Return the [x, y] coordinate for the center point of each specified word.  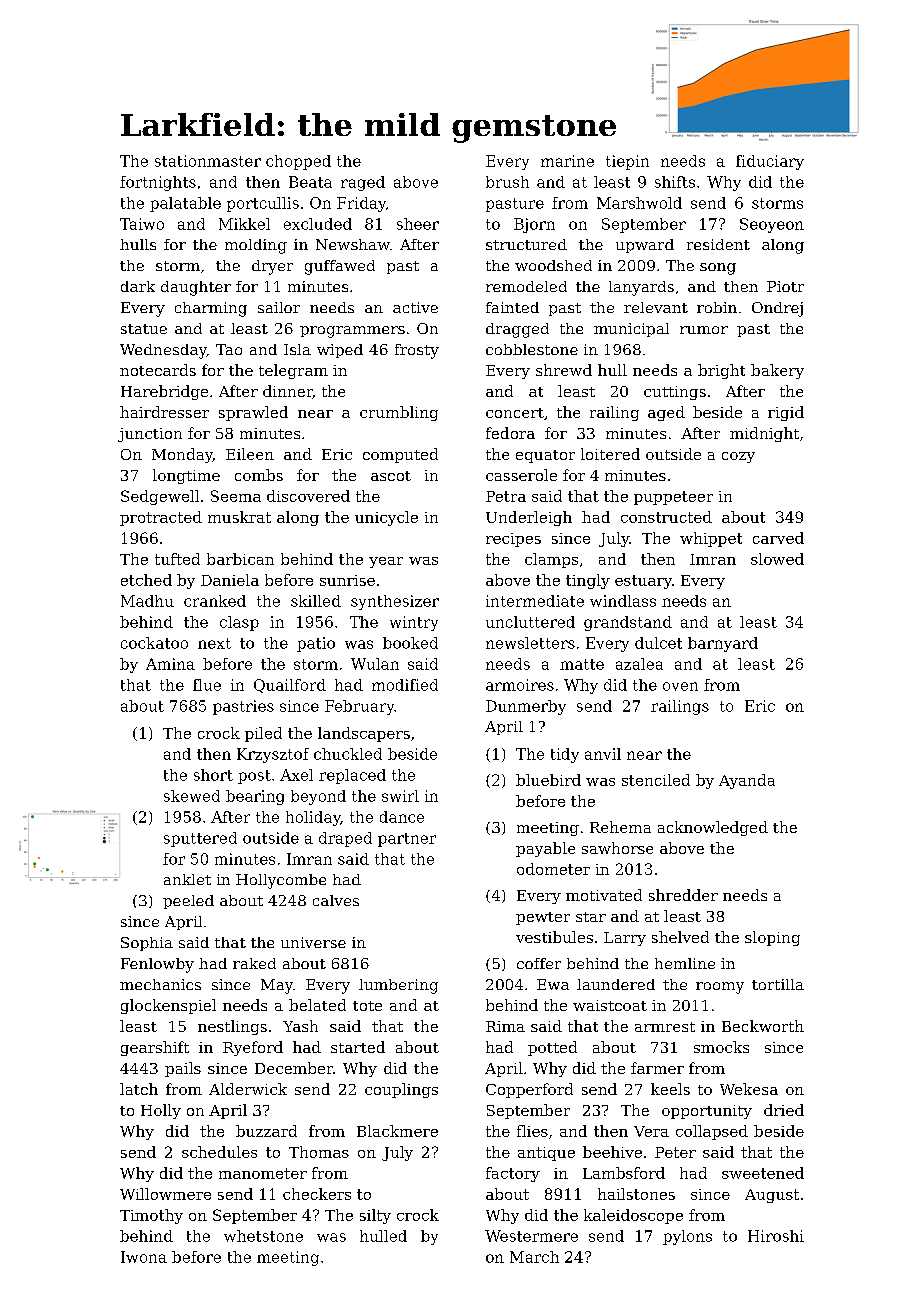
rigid [786, 413]
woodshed [553, 265]
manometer [263, 1173]
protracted [161, 518]
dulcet [658, 643]
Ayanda [747, 781]
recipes [513, 540]
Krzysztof [273, 755]
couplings [401, 1090]
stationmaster [208, 161]
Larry [625, 939]
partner [407, 840]
